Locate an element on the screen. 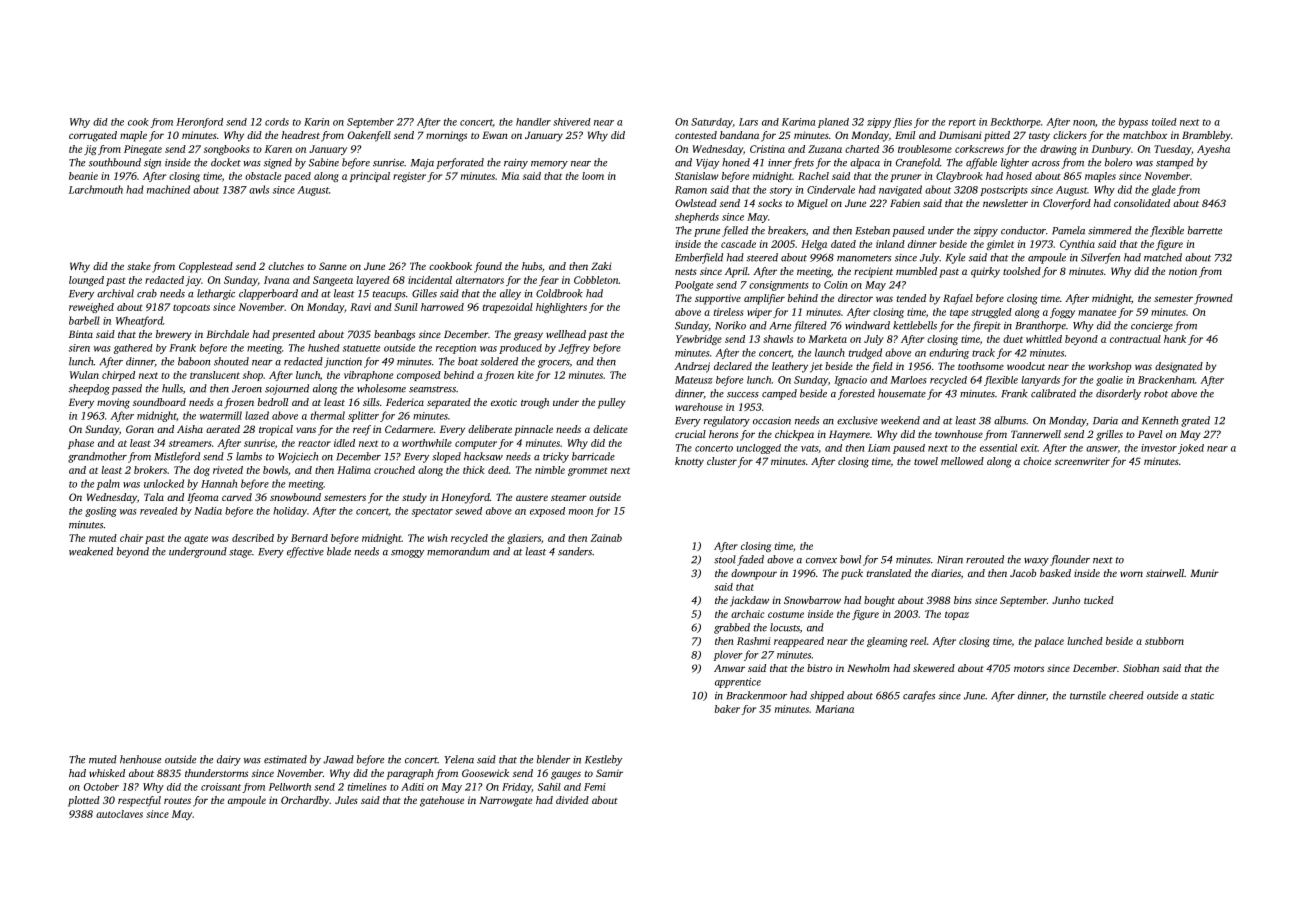 This screenshot has height=924, width=1308. Kenneth is located at coordinates (1160, 420).
